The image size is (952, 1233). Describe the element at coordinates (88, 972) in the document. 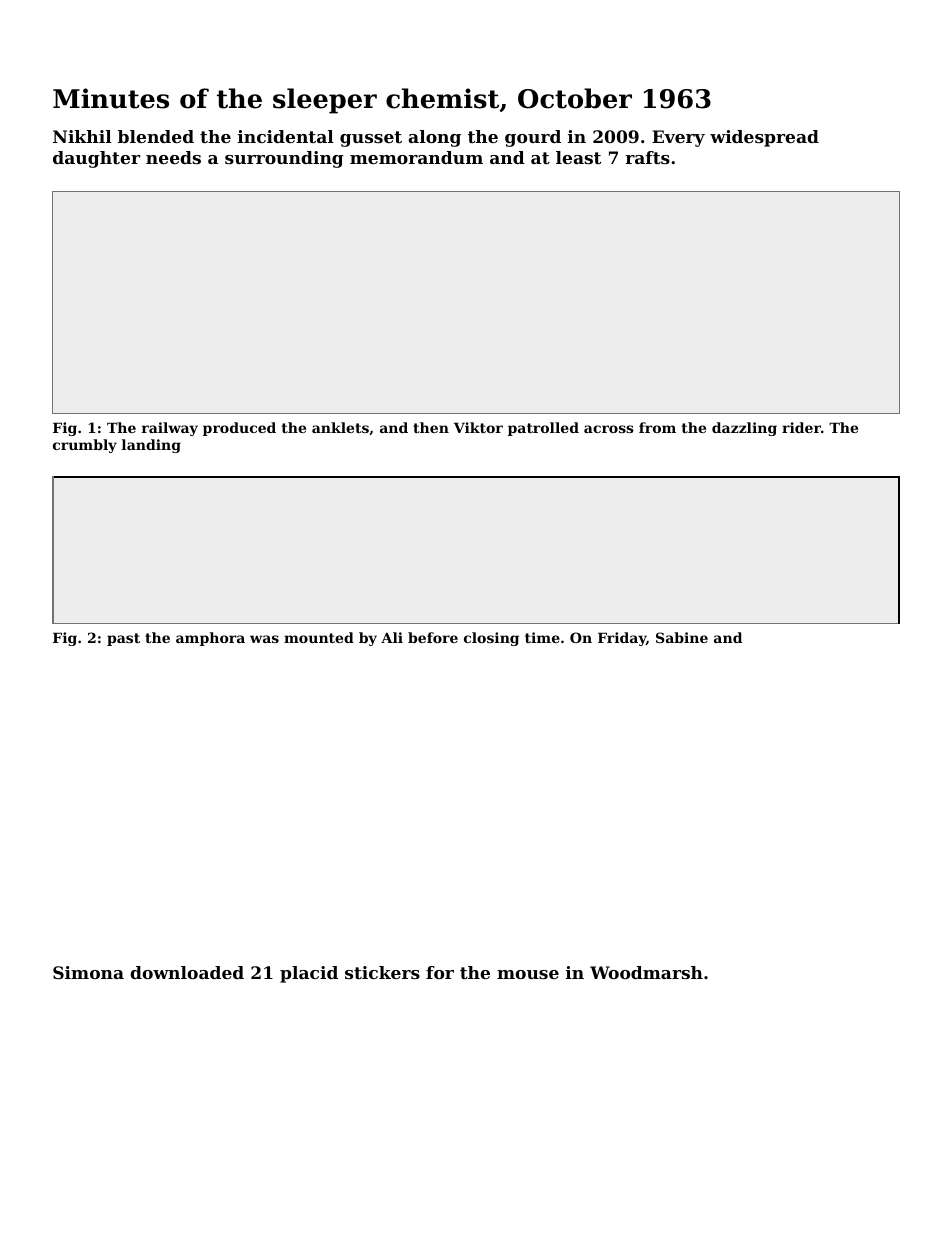

I see `Simona` at that location.
